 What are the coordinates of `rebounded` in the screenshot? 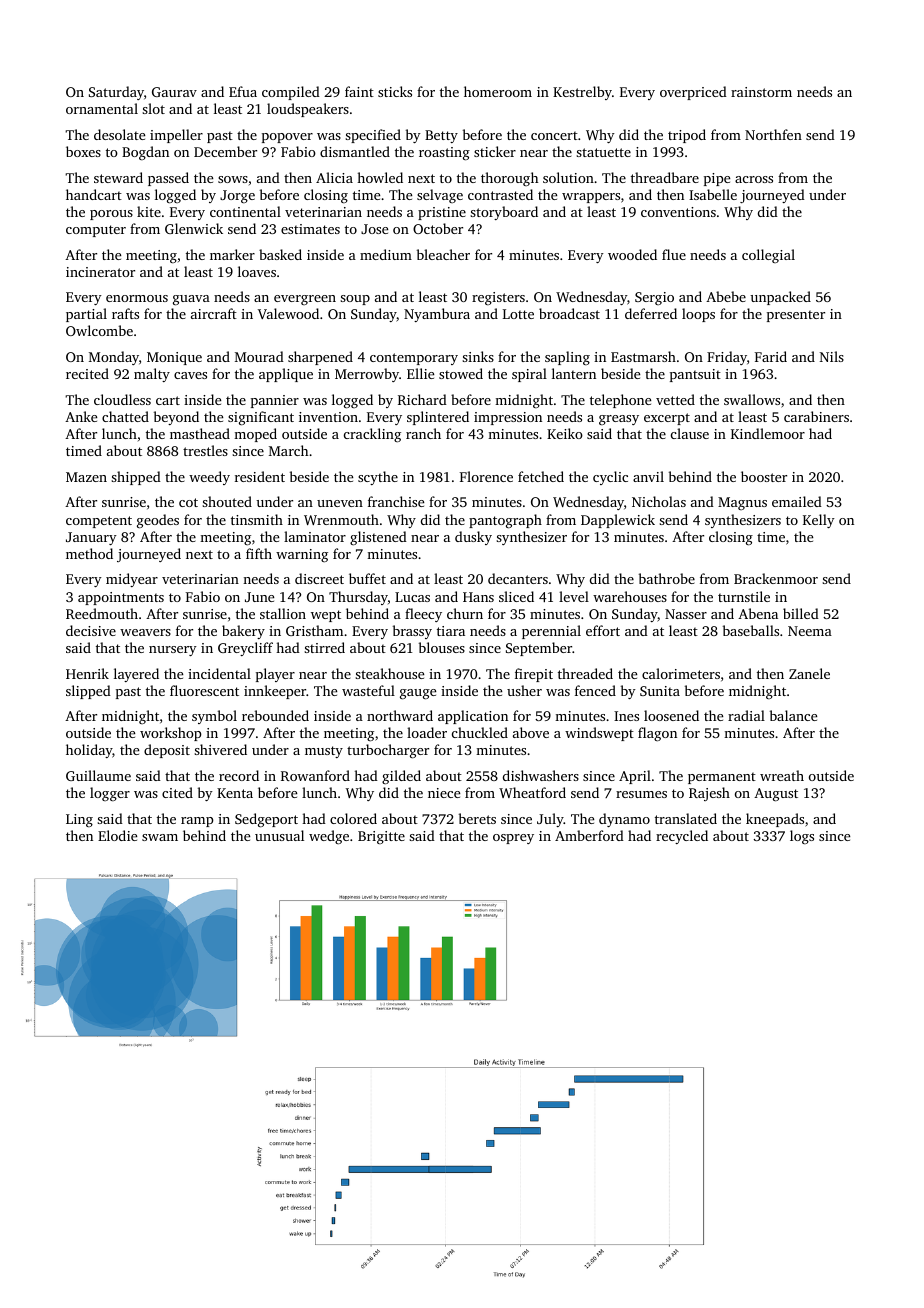 It's located at (275, 715).
